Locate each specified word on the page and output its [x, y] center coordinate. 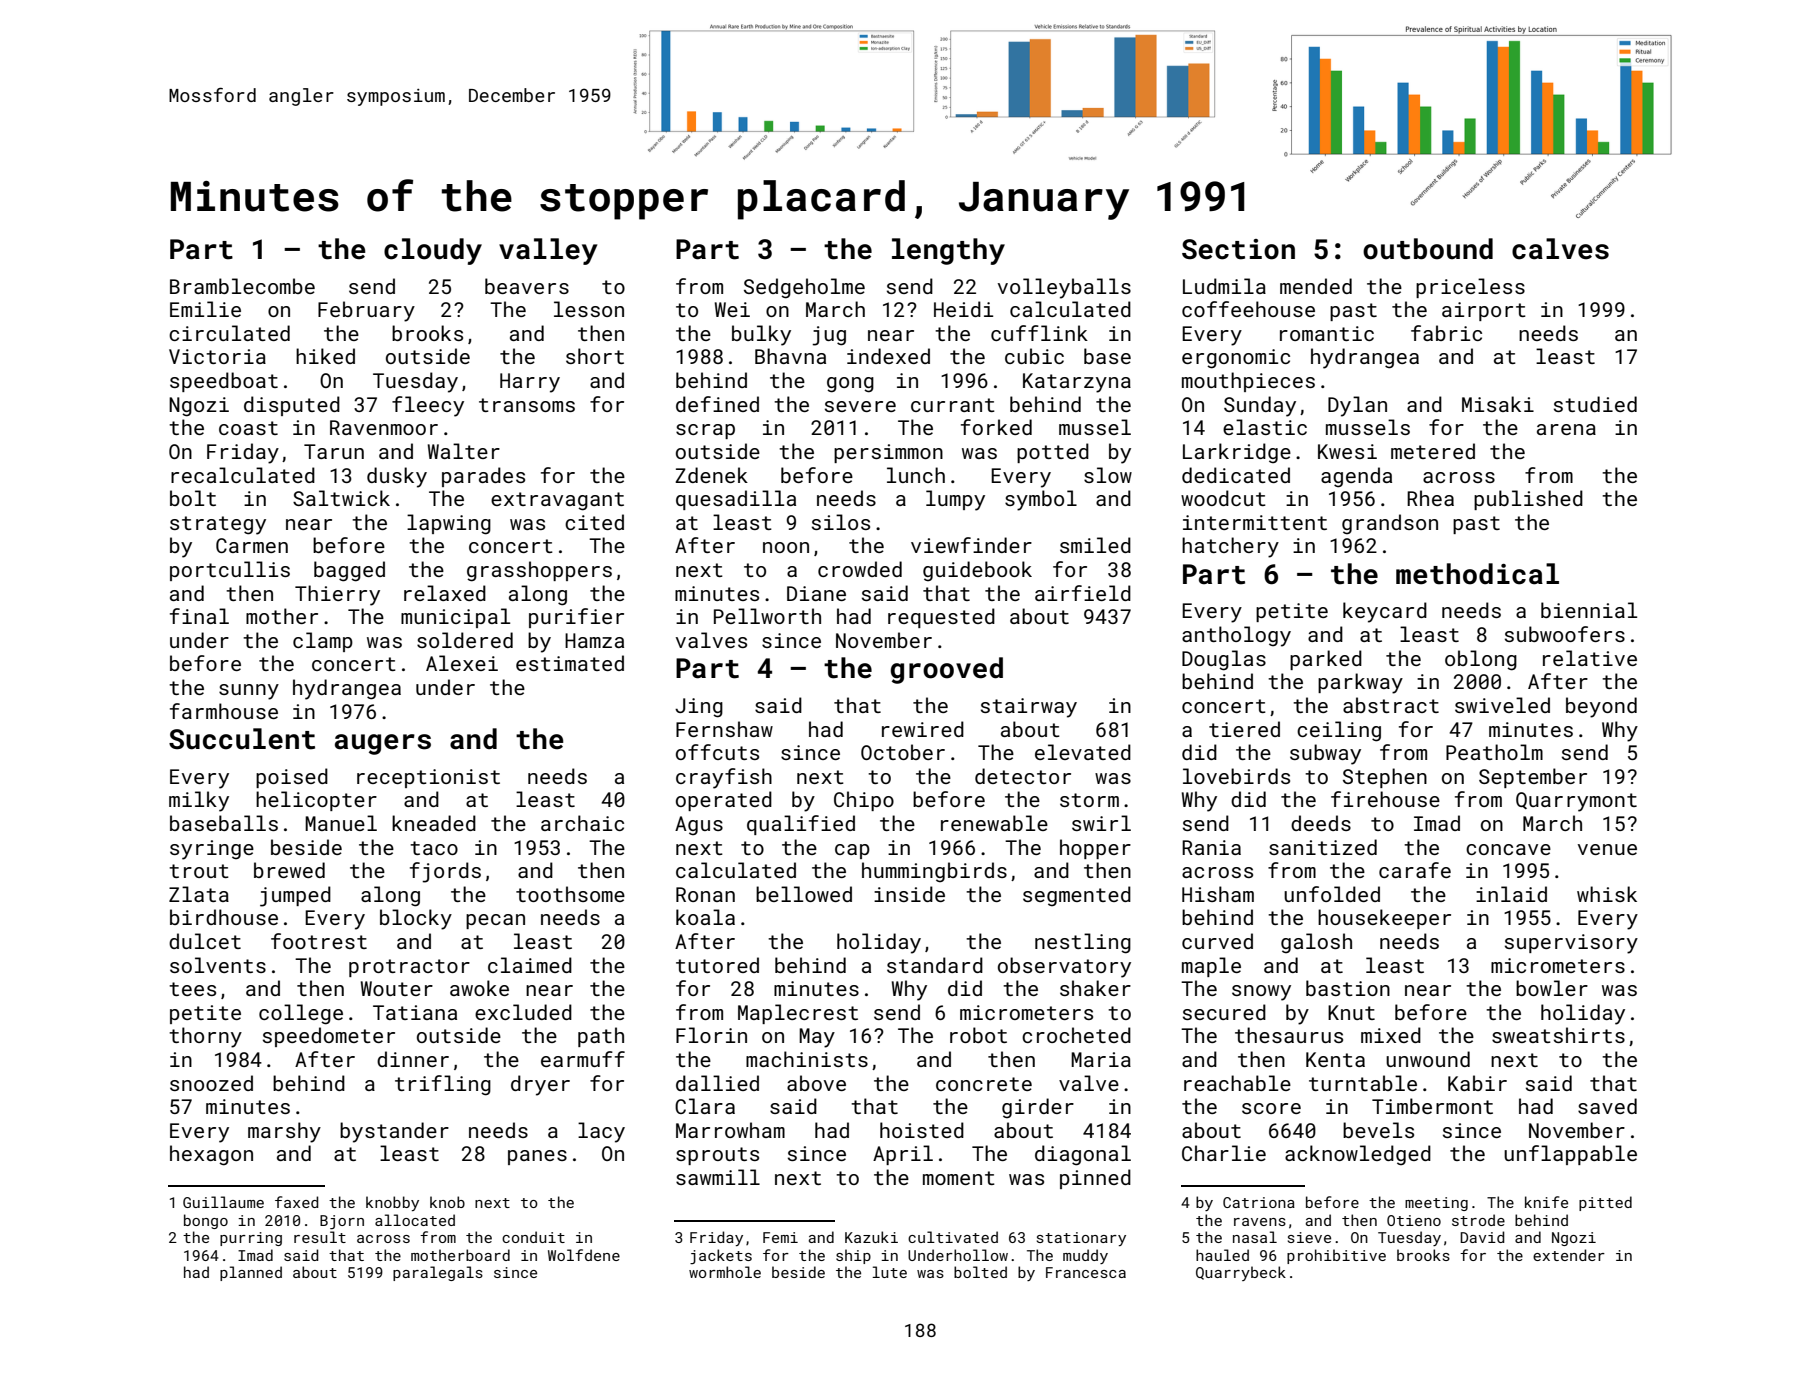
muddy [1085, 1256]
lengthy [948, 251]
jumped [295, 896]
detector [1023, 776]
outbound [1428, 249]
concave [1508, 849]
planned [251, 1273]
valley [548, 251]
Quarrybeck [1241, 1273]
